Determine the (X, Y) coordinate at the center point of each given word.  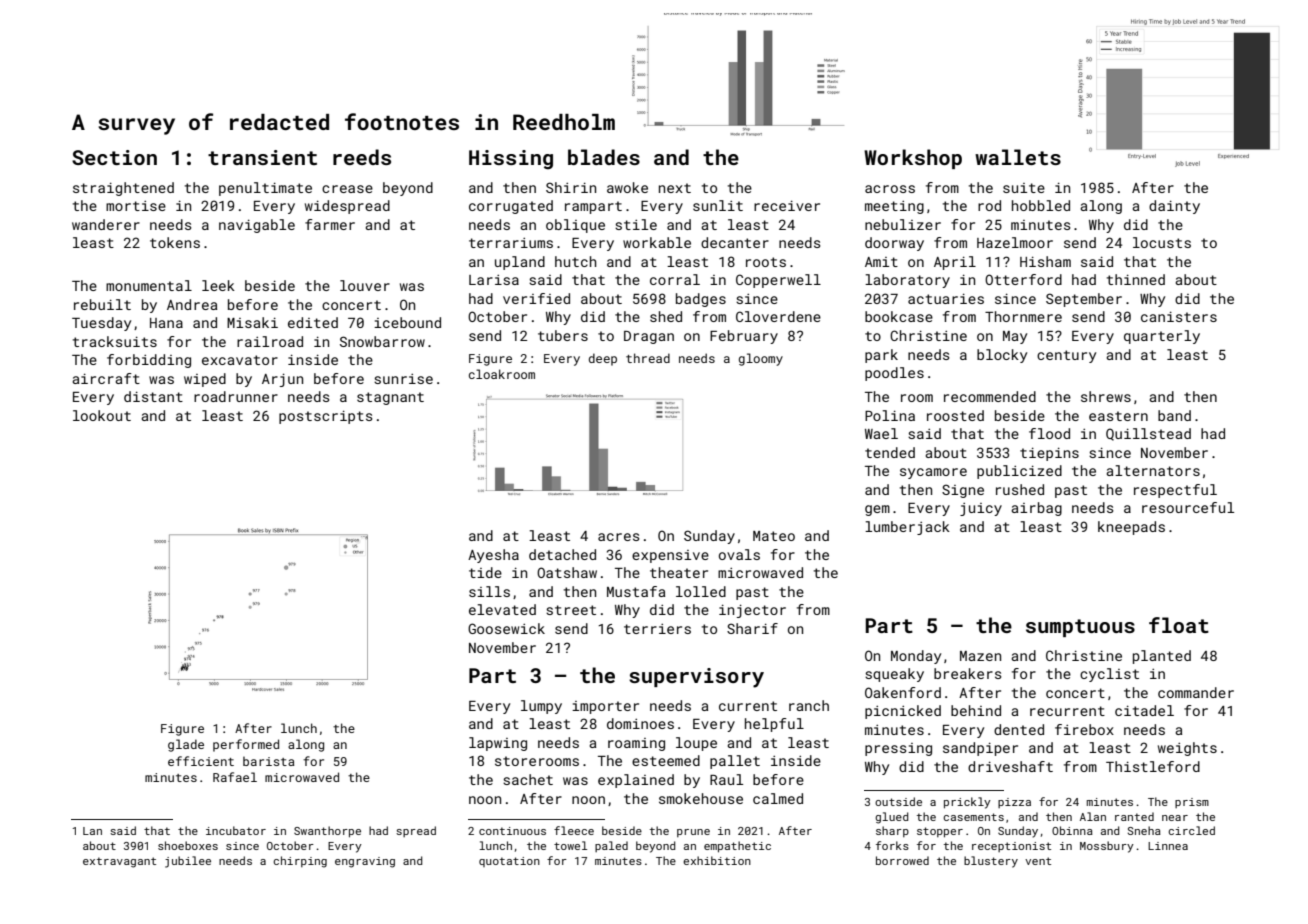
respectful (1175, 491)
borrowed (902, 860)
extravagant (119, 862)
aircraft (106, 378)
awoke (627, 187)
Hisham (1045, 261)
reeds (362, 157)
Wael (881, 433)
